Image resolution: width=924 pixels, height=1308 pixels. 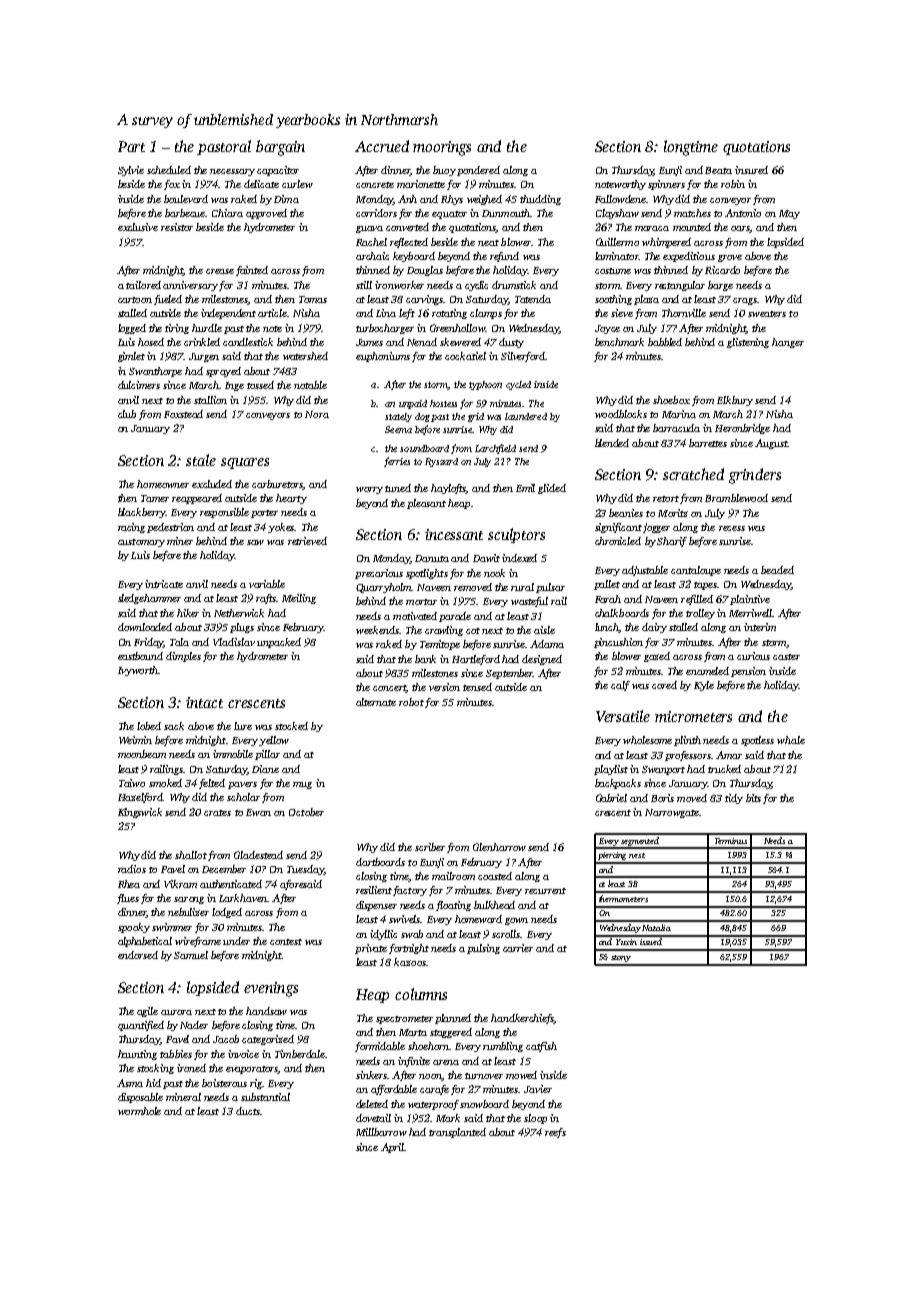 What do you see at coordinates (718, 170) in the page?
I see `Beata` at bounding box center [718, 170].
